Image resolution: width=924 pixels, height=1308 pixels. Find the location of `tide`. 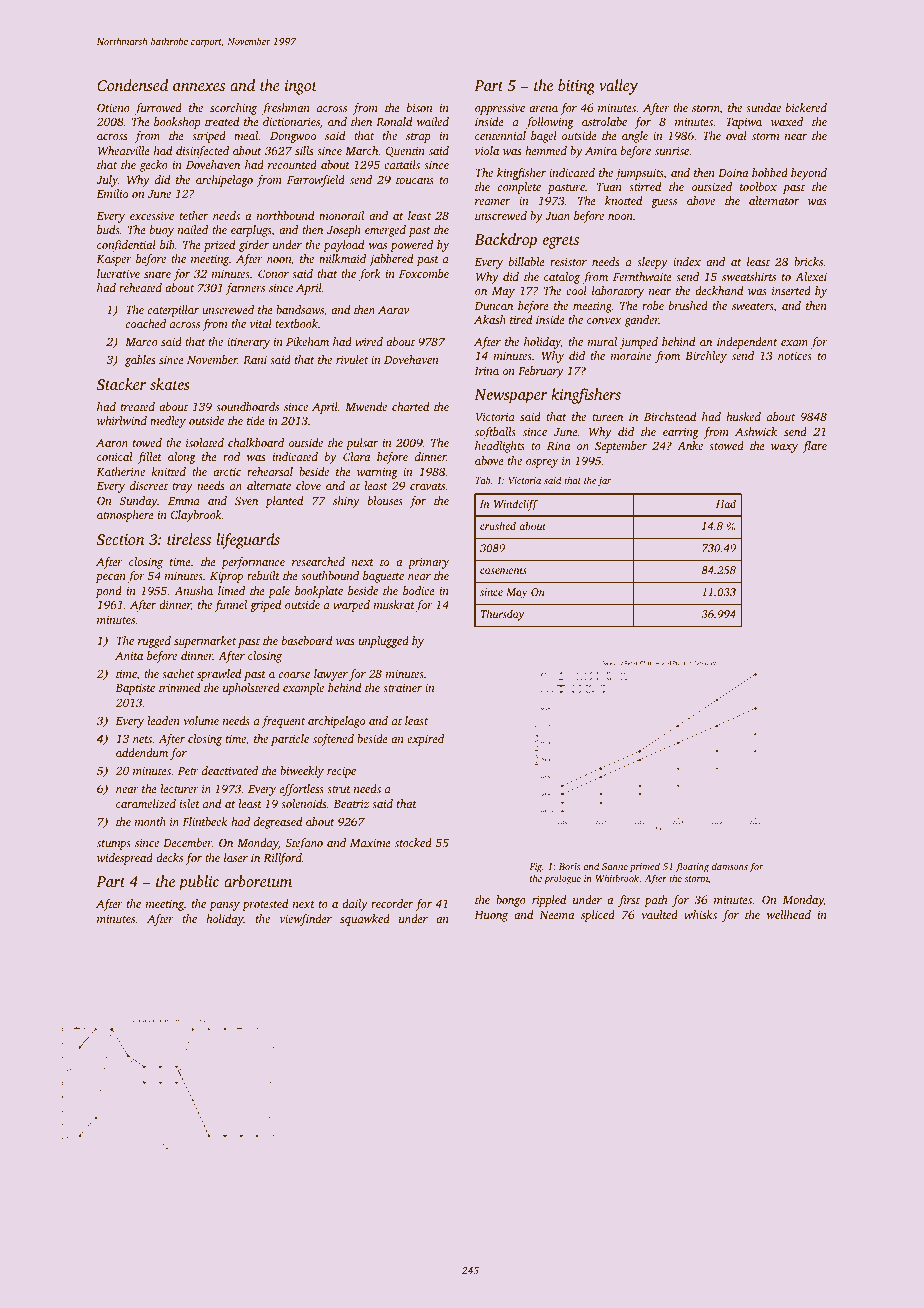

tide is located at coordinates (256, 420).
